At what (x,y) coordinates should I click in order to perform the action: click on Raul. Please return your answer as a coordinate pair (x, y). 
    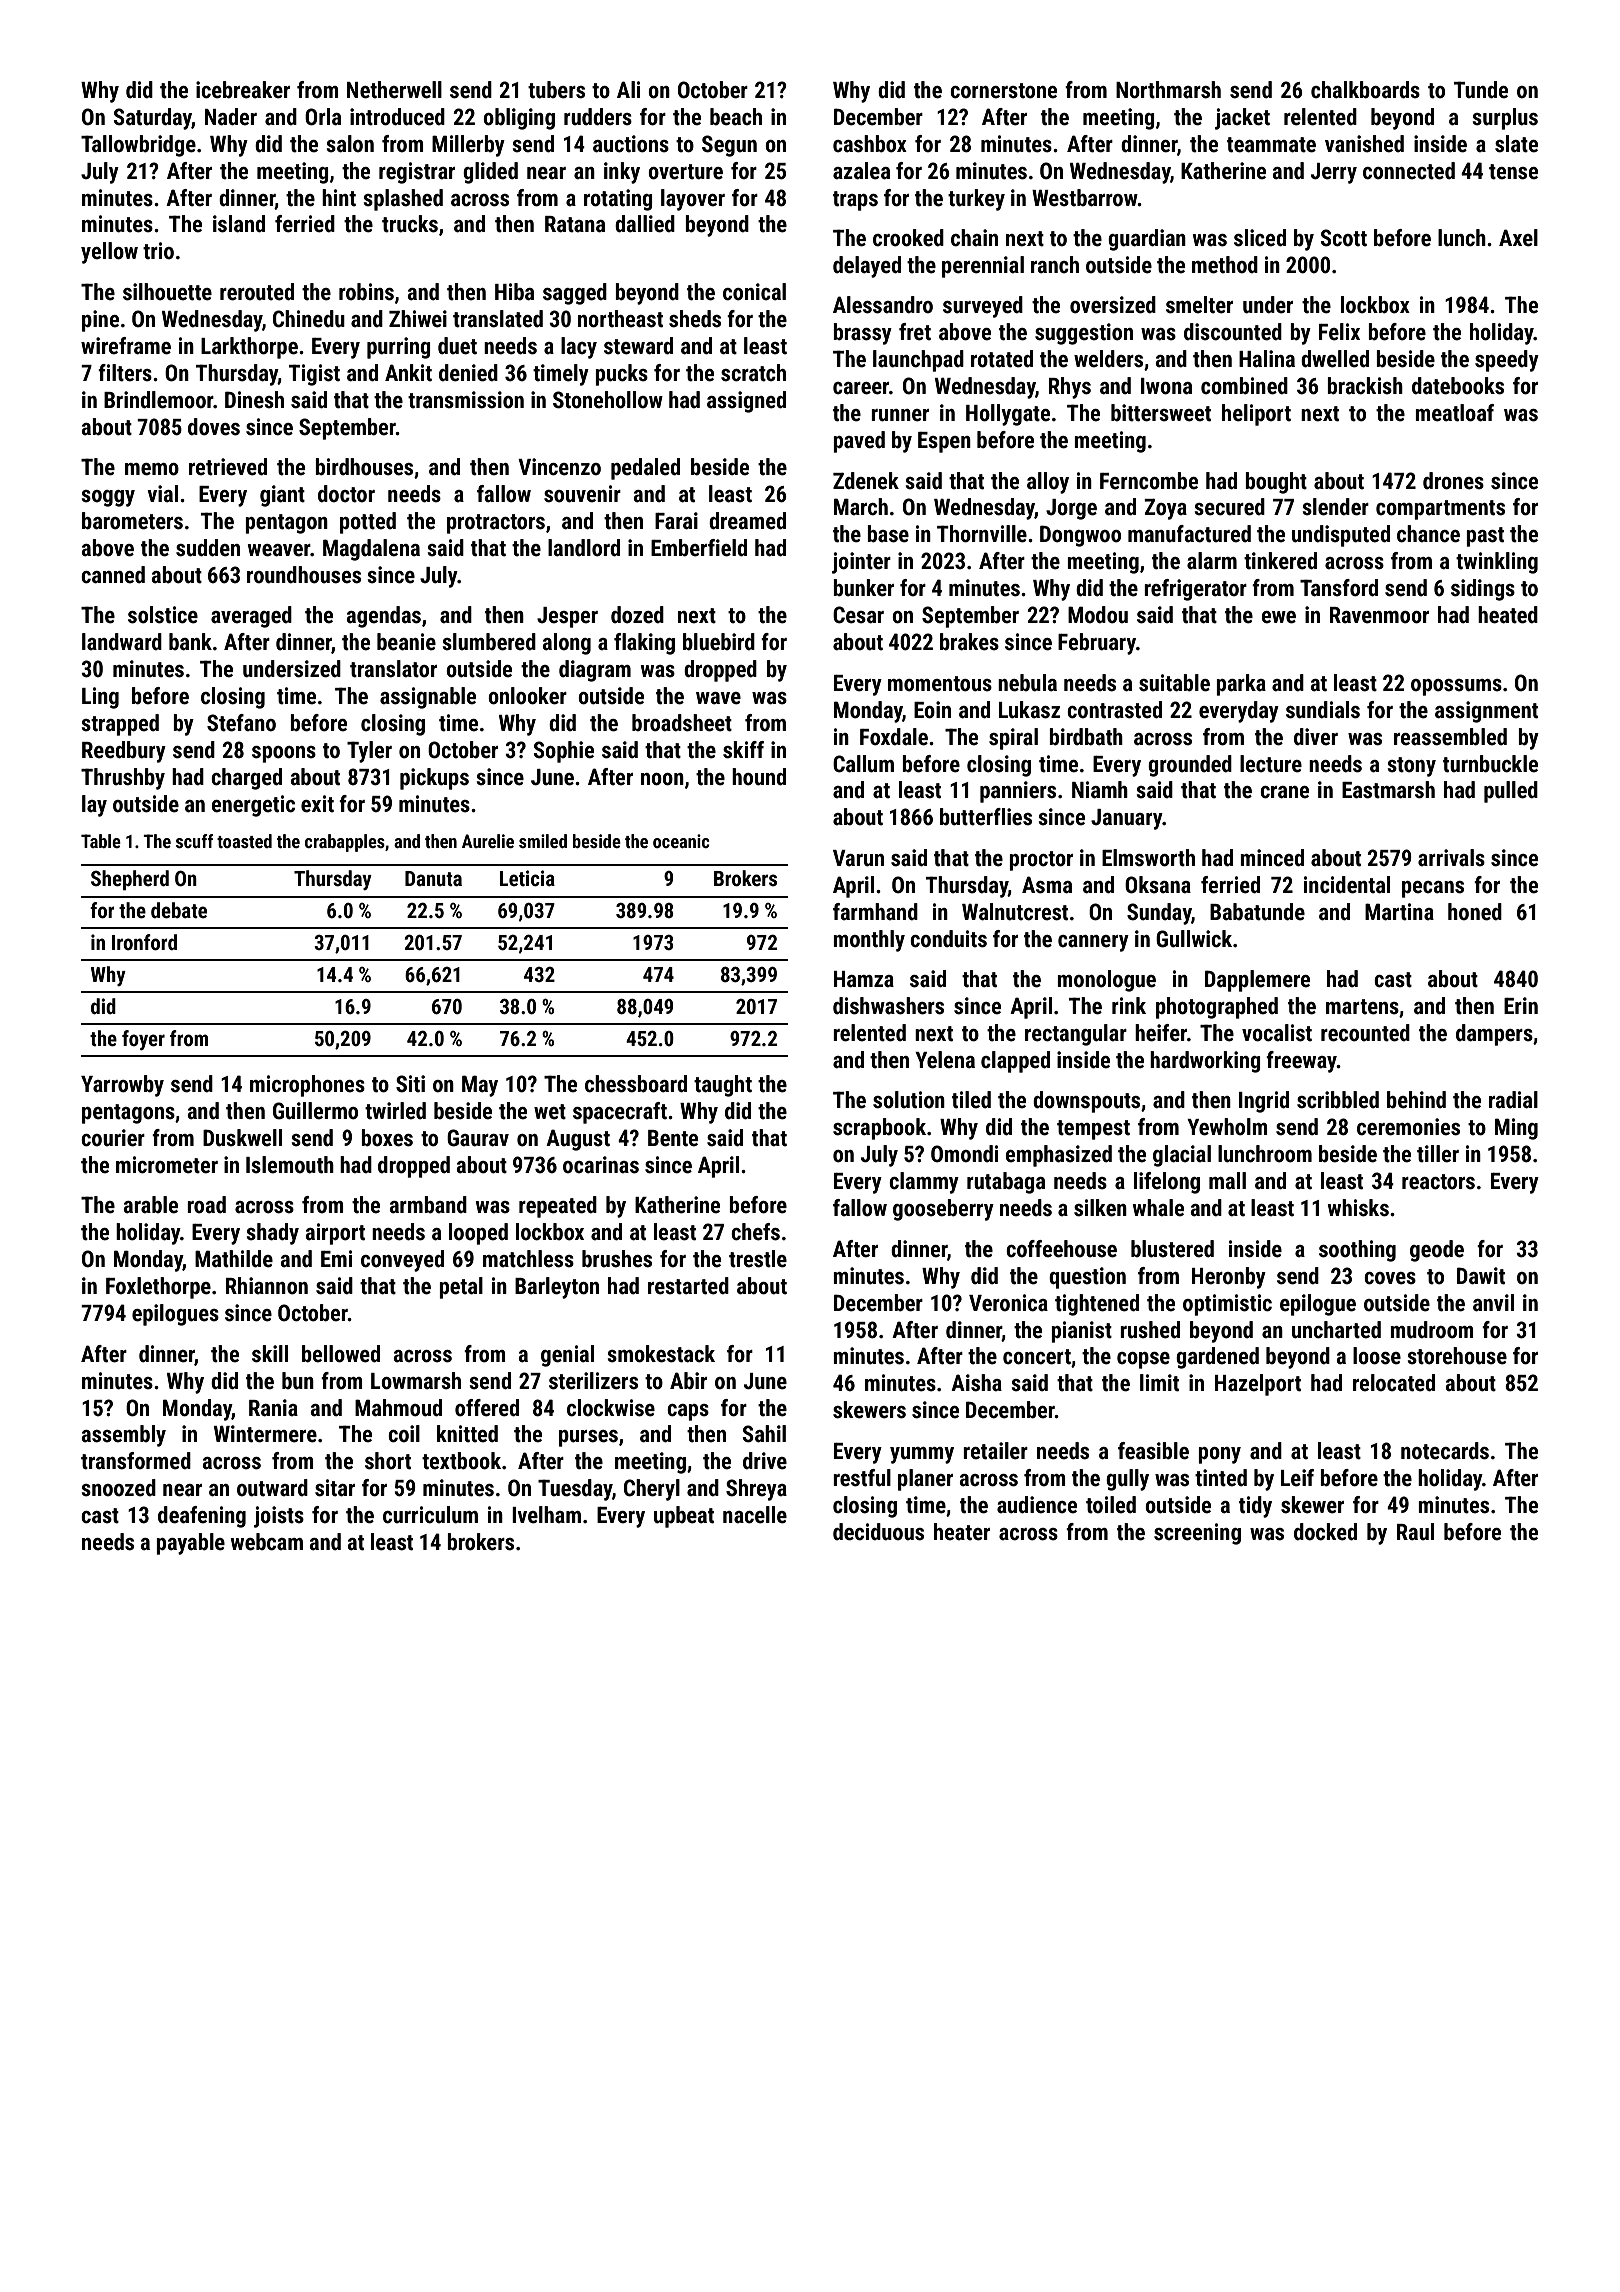
    Looking at the image, I should click on (1415, 1531).
